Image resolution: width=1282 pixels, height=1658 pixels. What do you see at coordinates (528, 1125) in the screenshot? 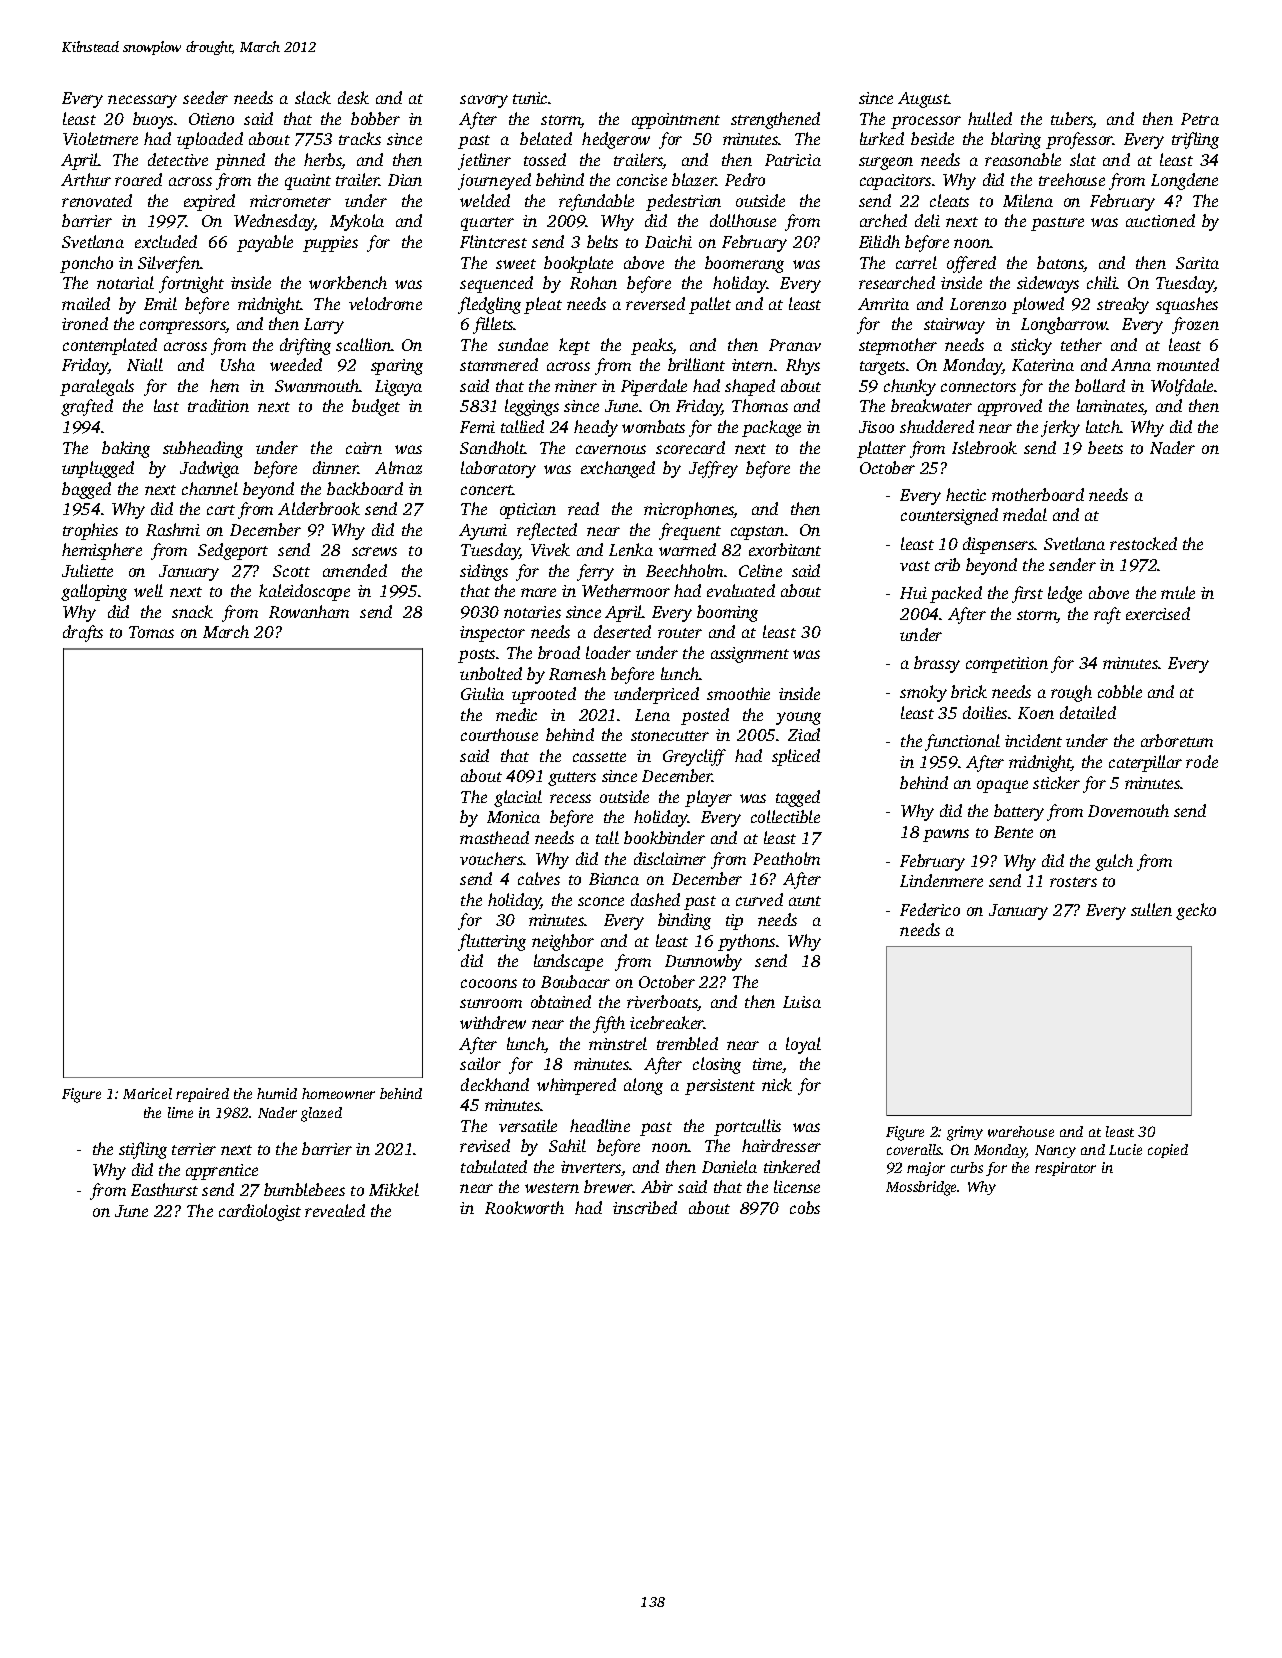
I see `versatile` at bounding box center [528, 1125].
